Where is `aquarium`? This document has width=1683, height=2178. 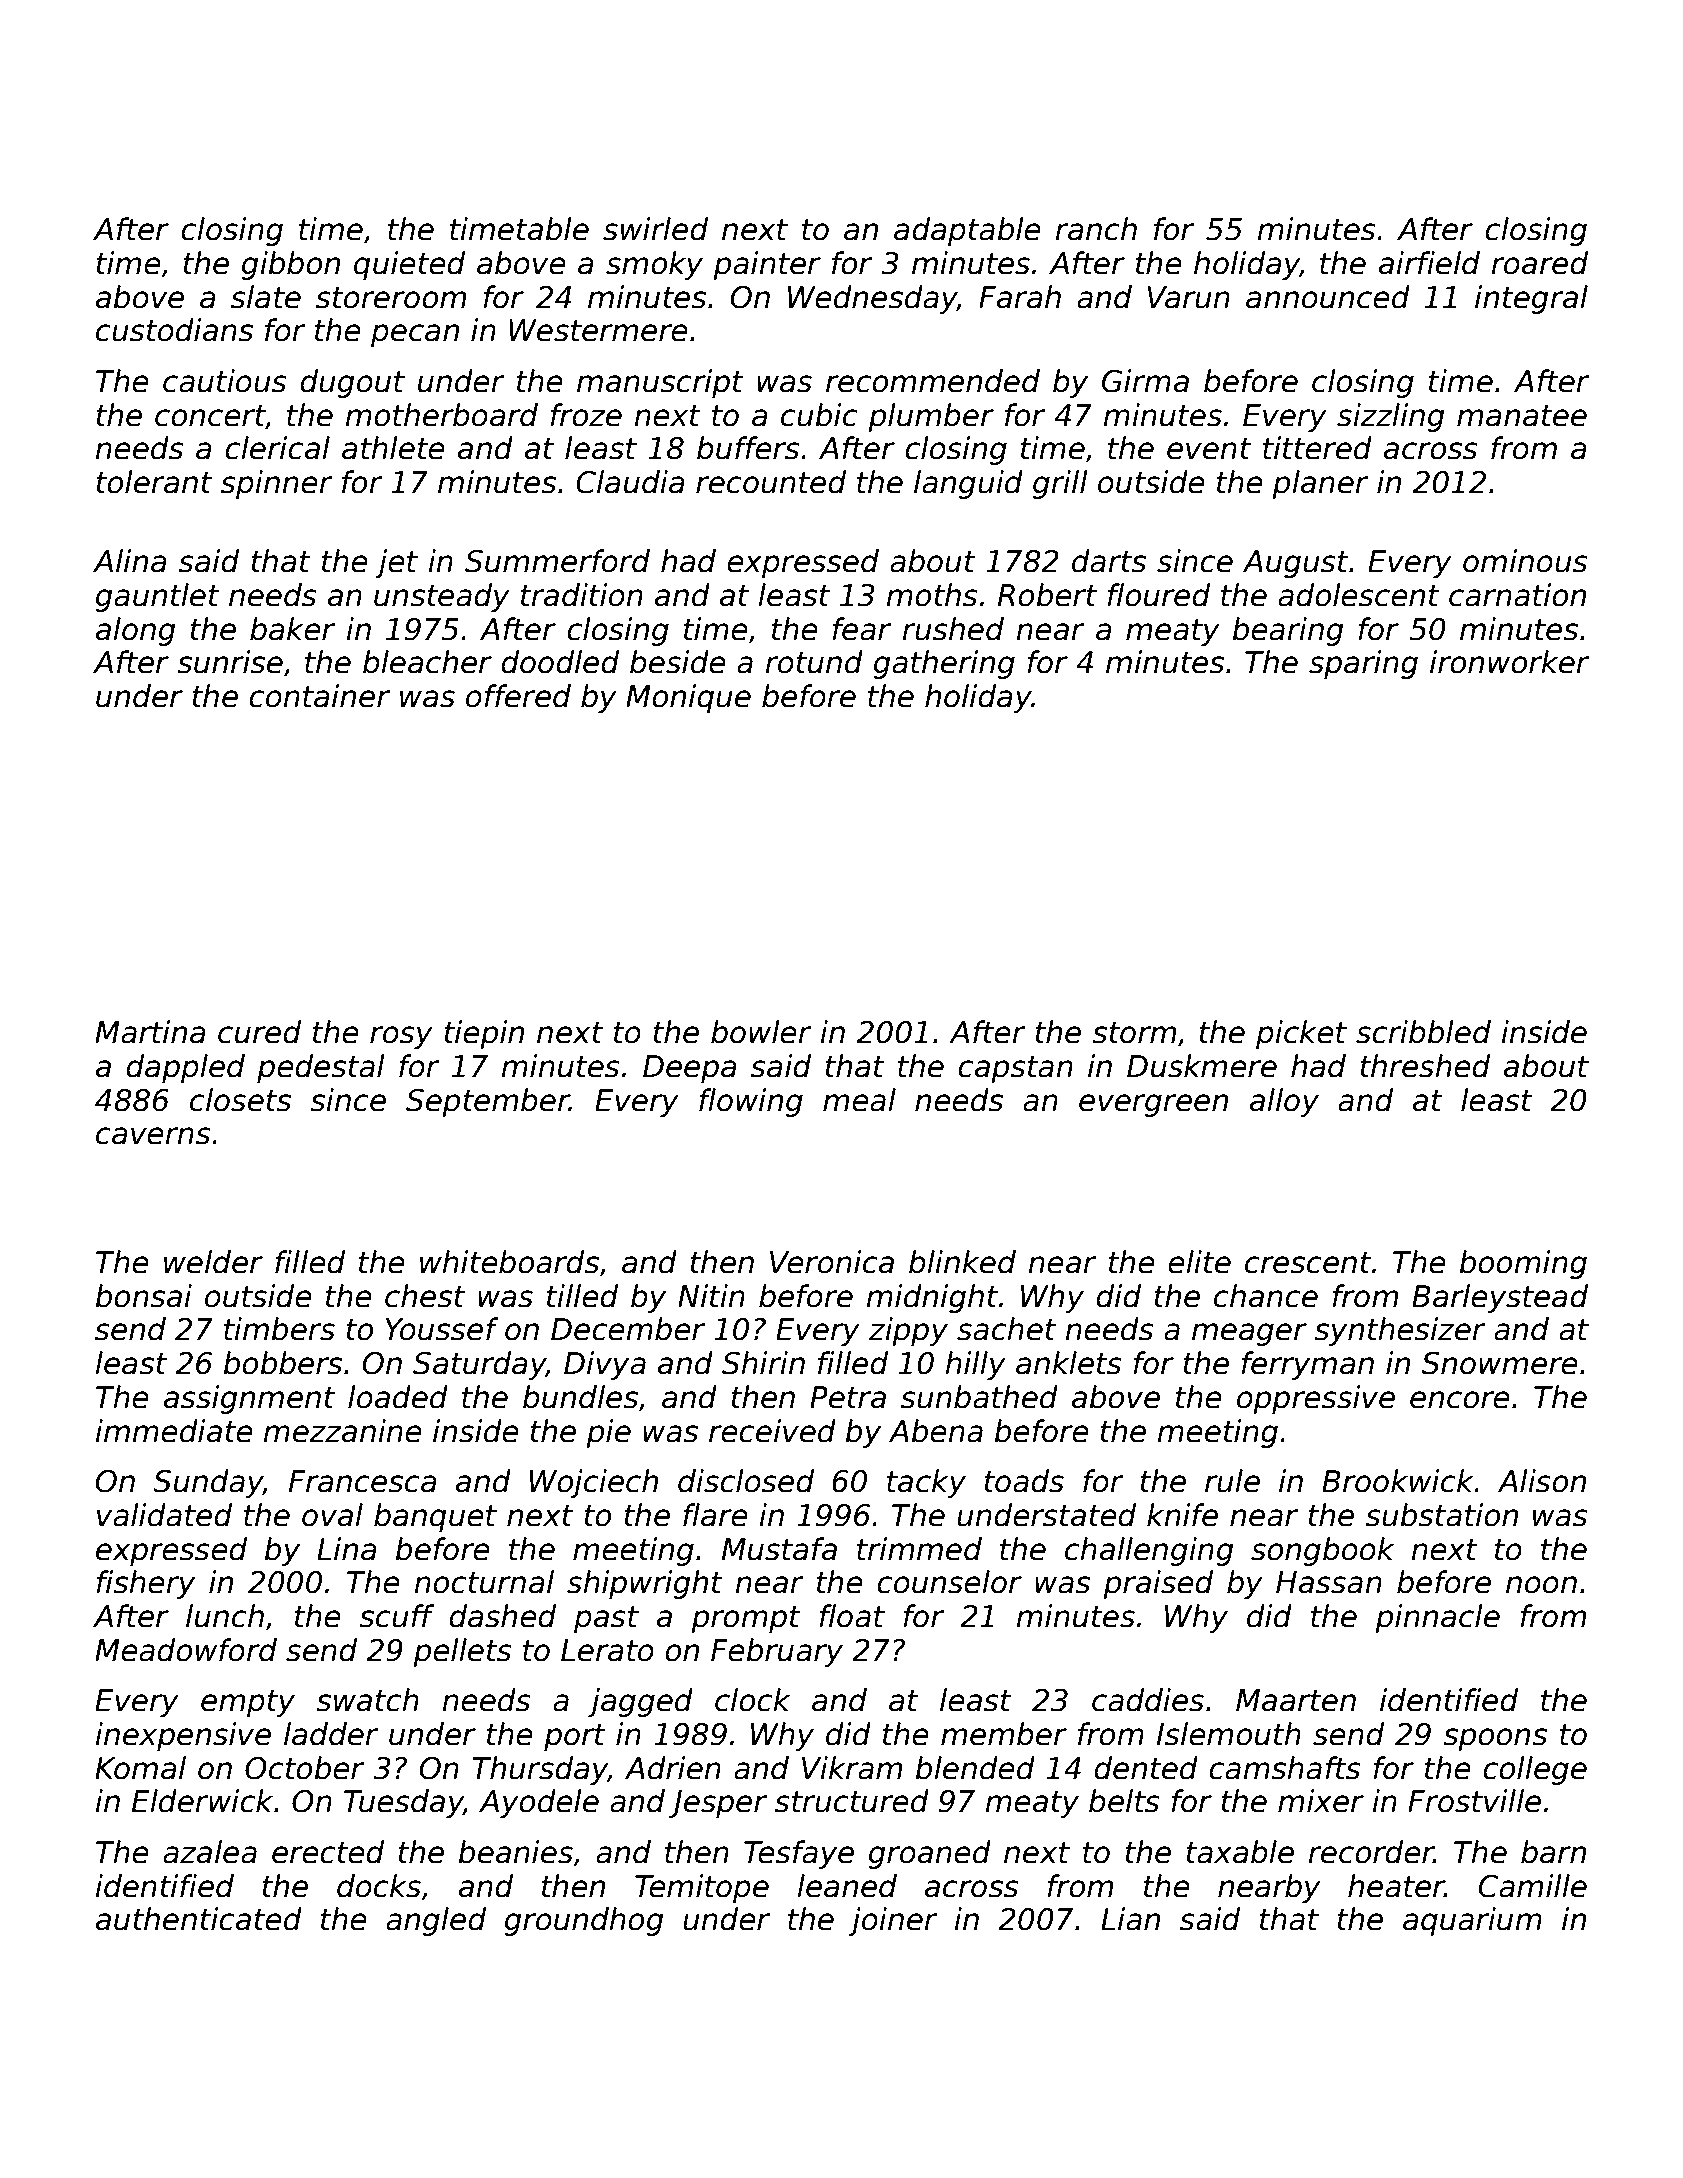
aquarium is located at coordinates (1472, 1921).
